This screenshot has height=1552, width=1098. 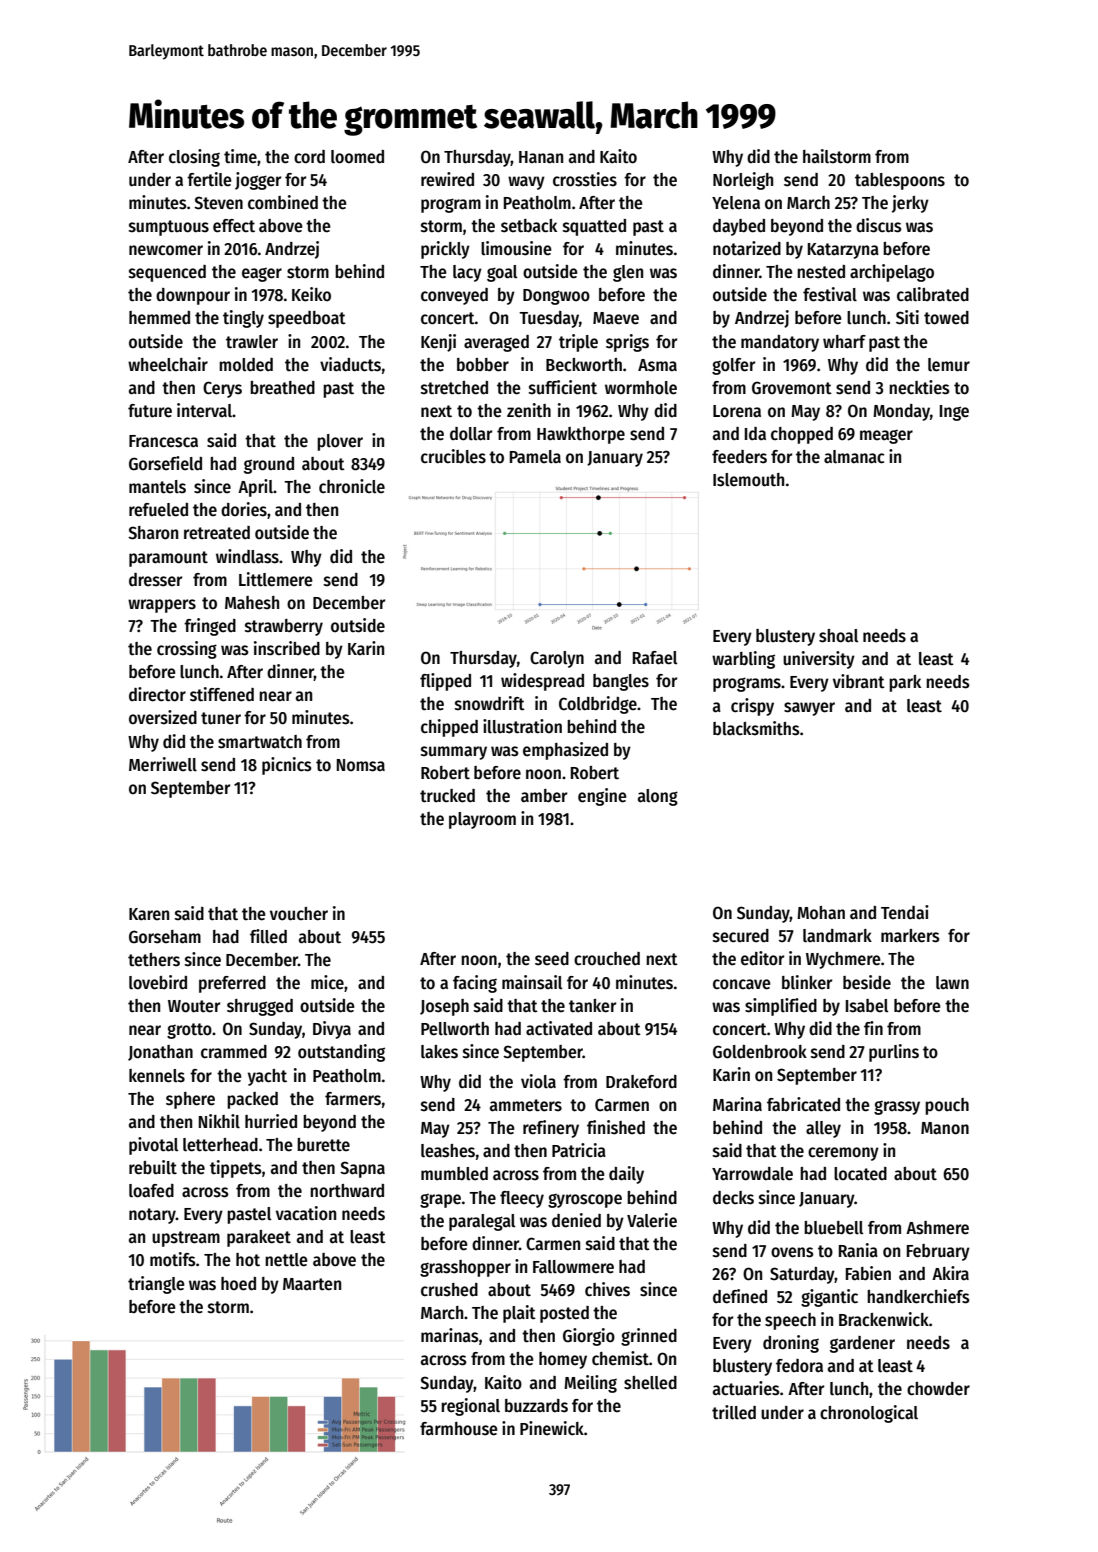 What do you see at coordinates (299, 914) in the screenshot?
I see `voucher` at bounding box center [299, 914].
